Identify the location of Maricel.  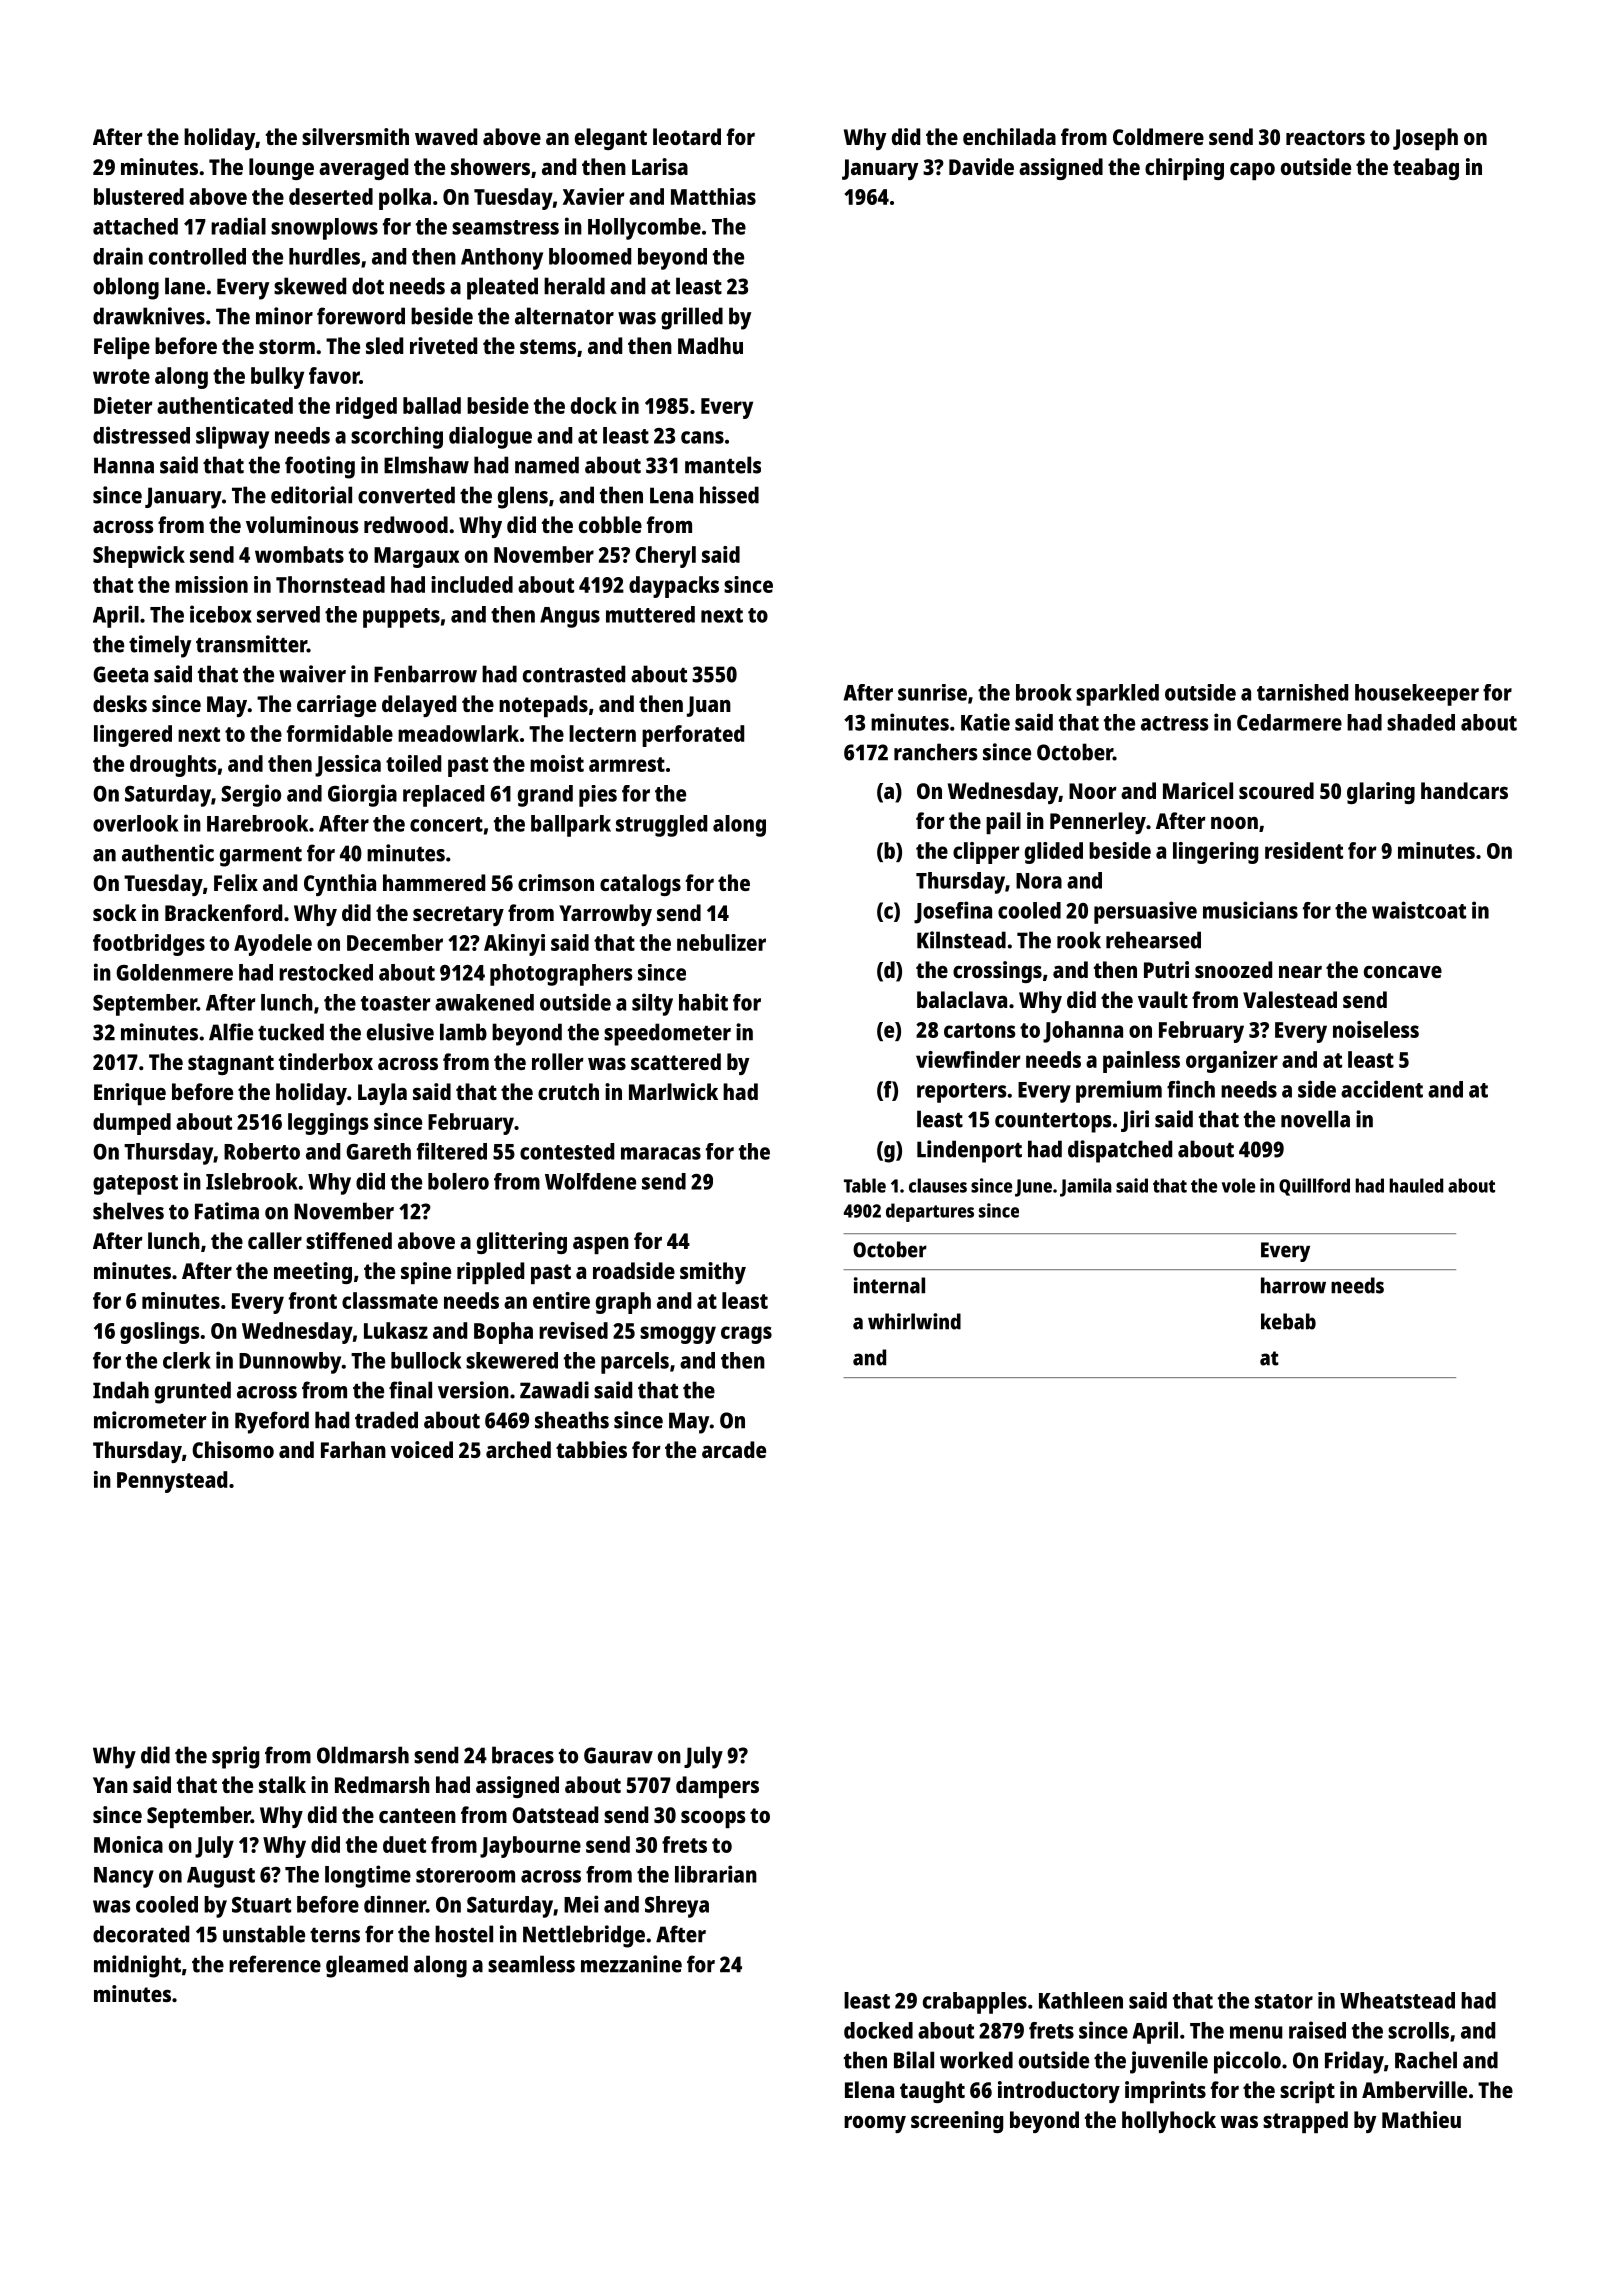
(1198, 790).
